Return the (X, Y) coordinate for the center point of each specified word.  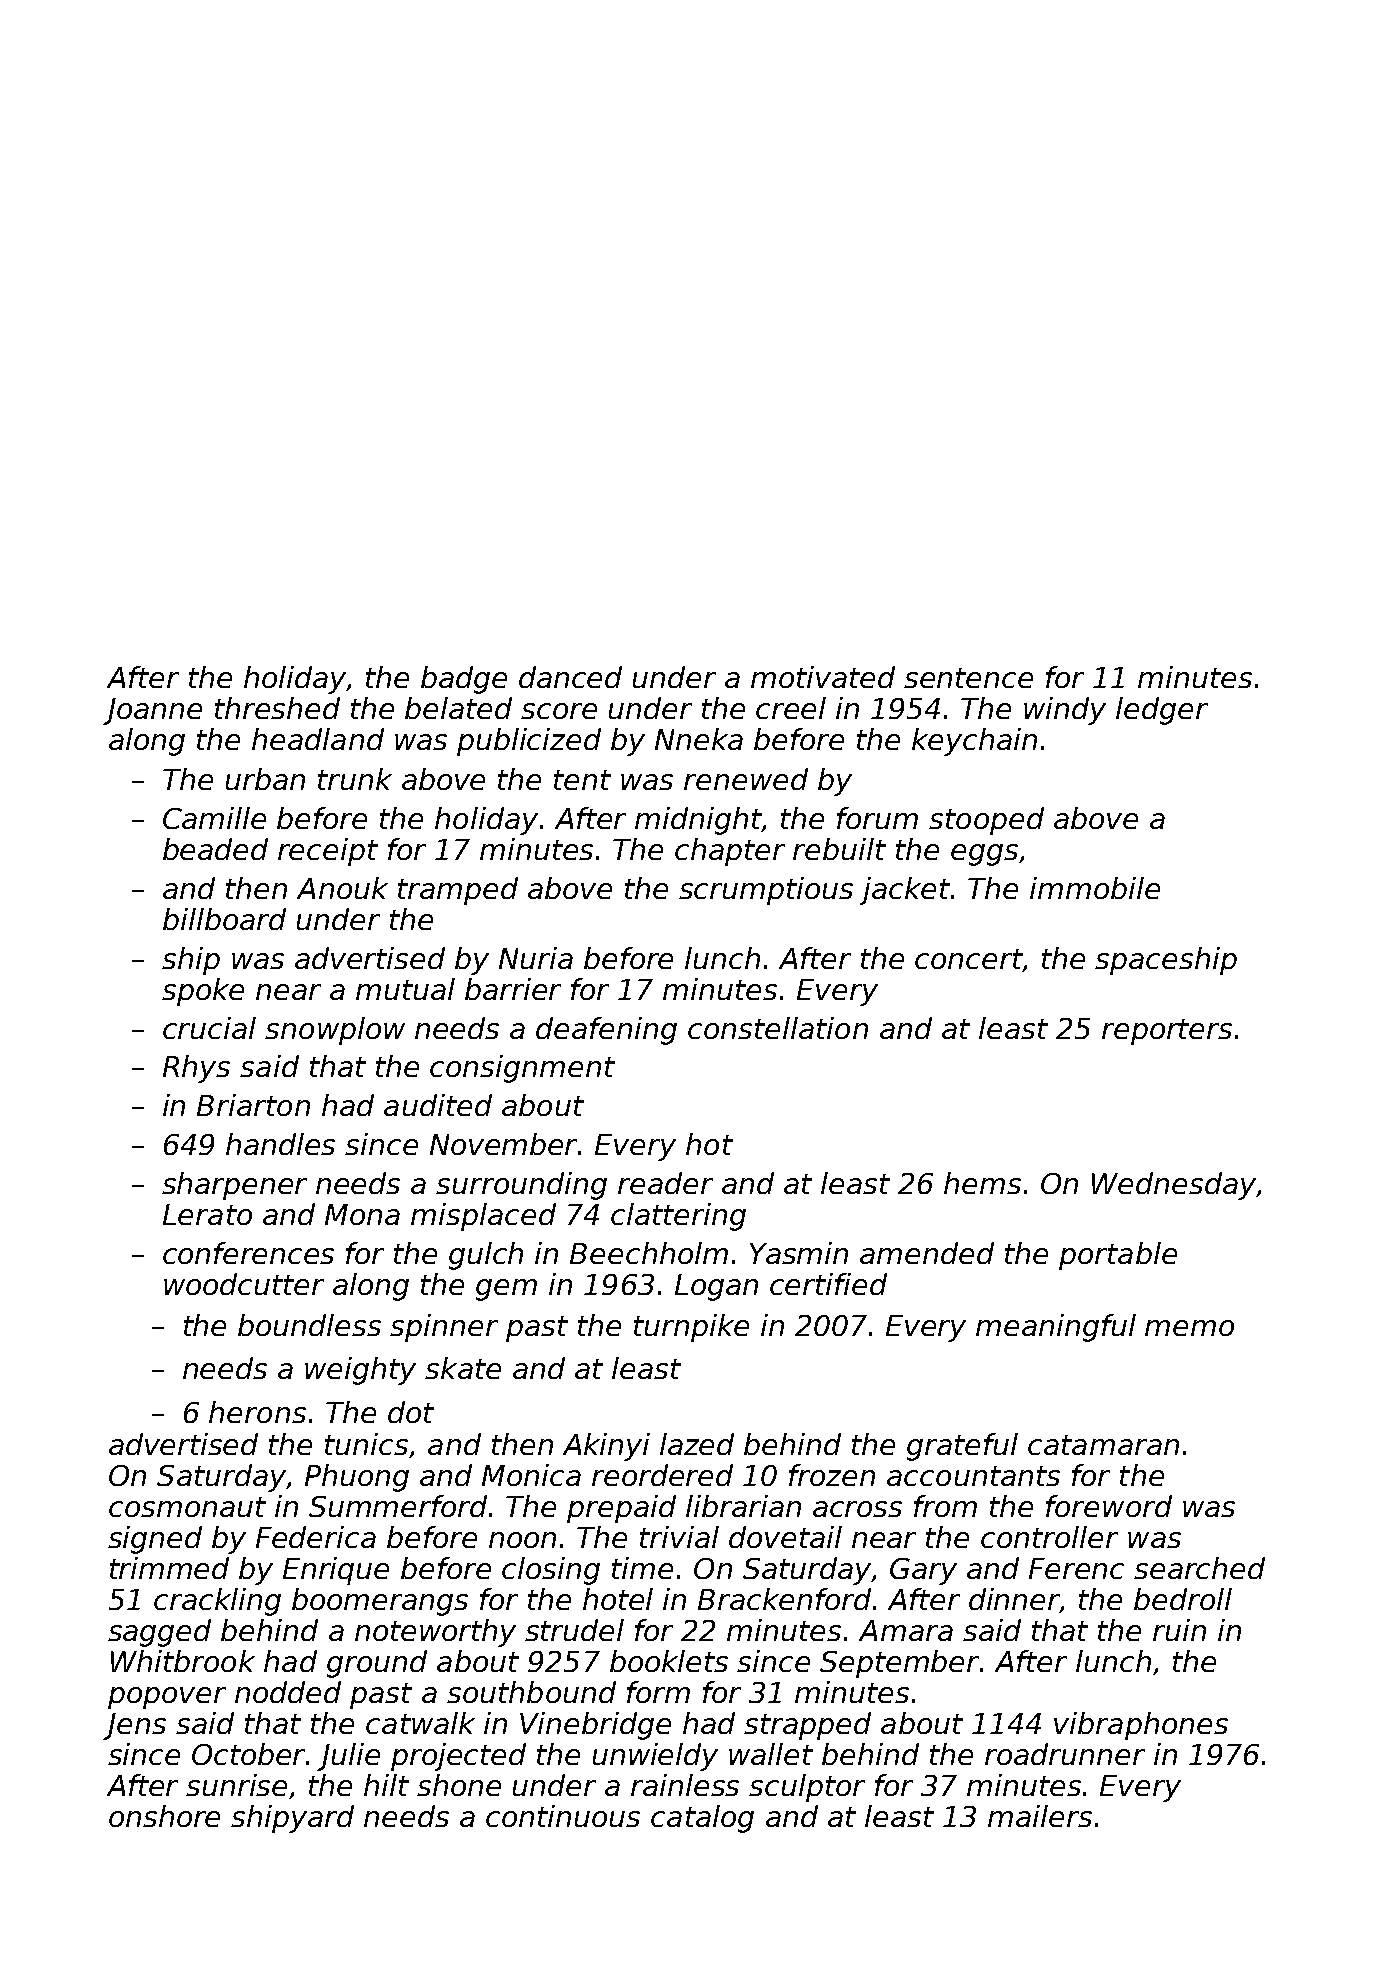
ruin (1179, 1630)
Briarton (253, 1105)
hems (982, 1183)
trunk (355, 779)
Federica (316, 1537)
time (642, 1568)
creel (791, 708)
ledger (1162, 711)
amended (927, 1253)
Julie (348, 1757)
